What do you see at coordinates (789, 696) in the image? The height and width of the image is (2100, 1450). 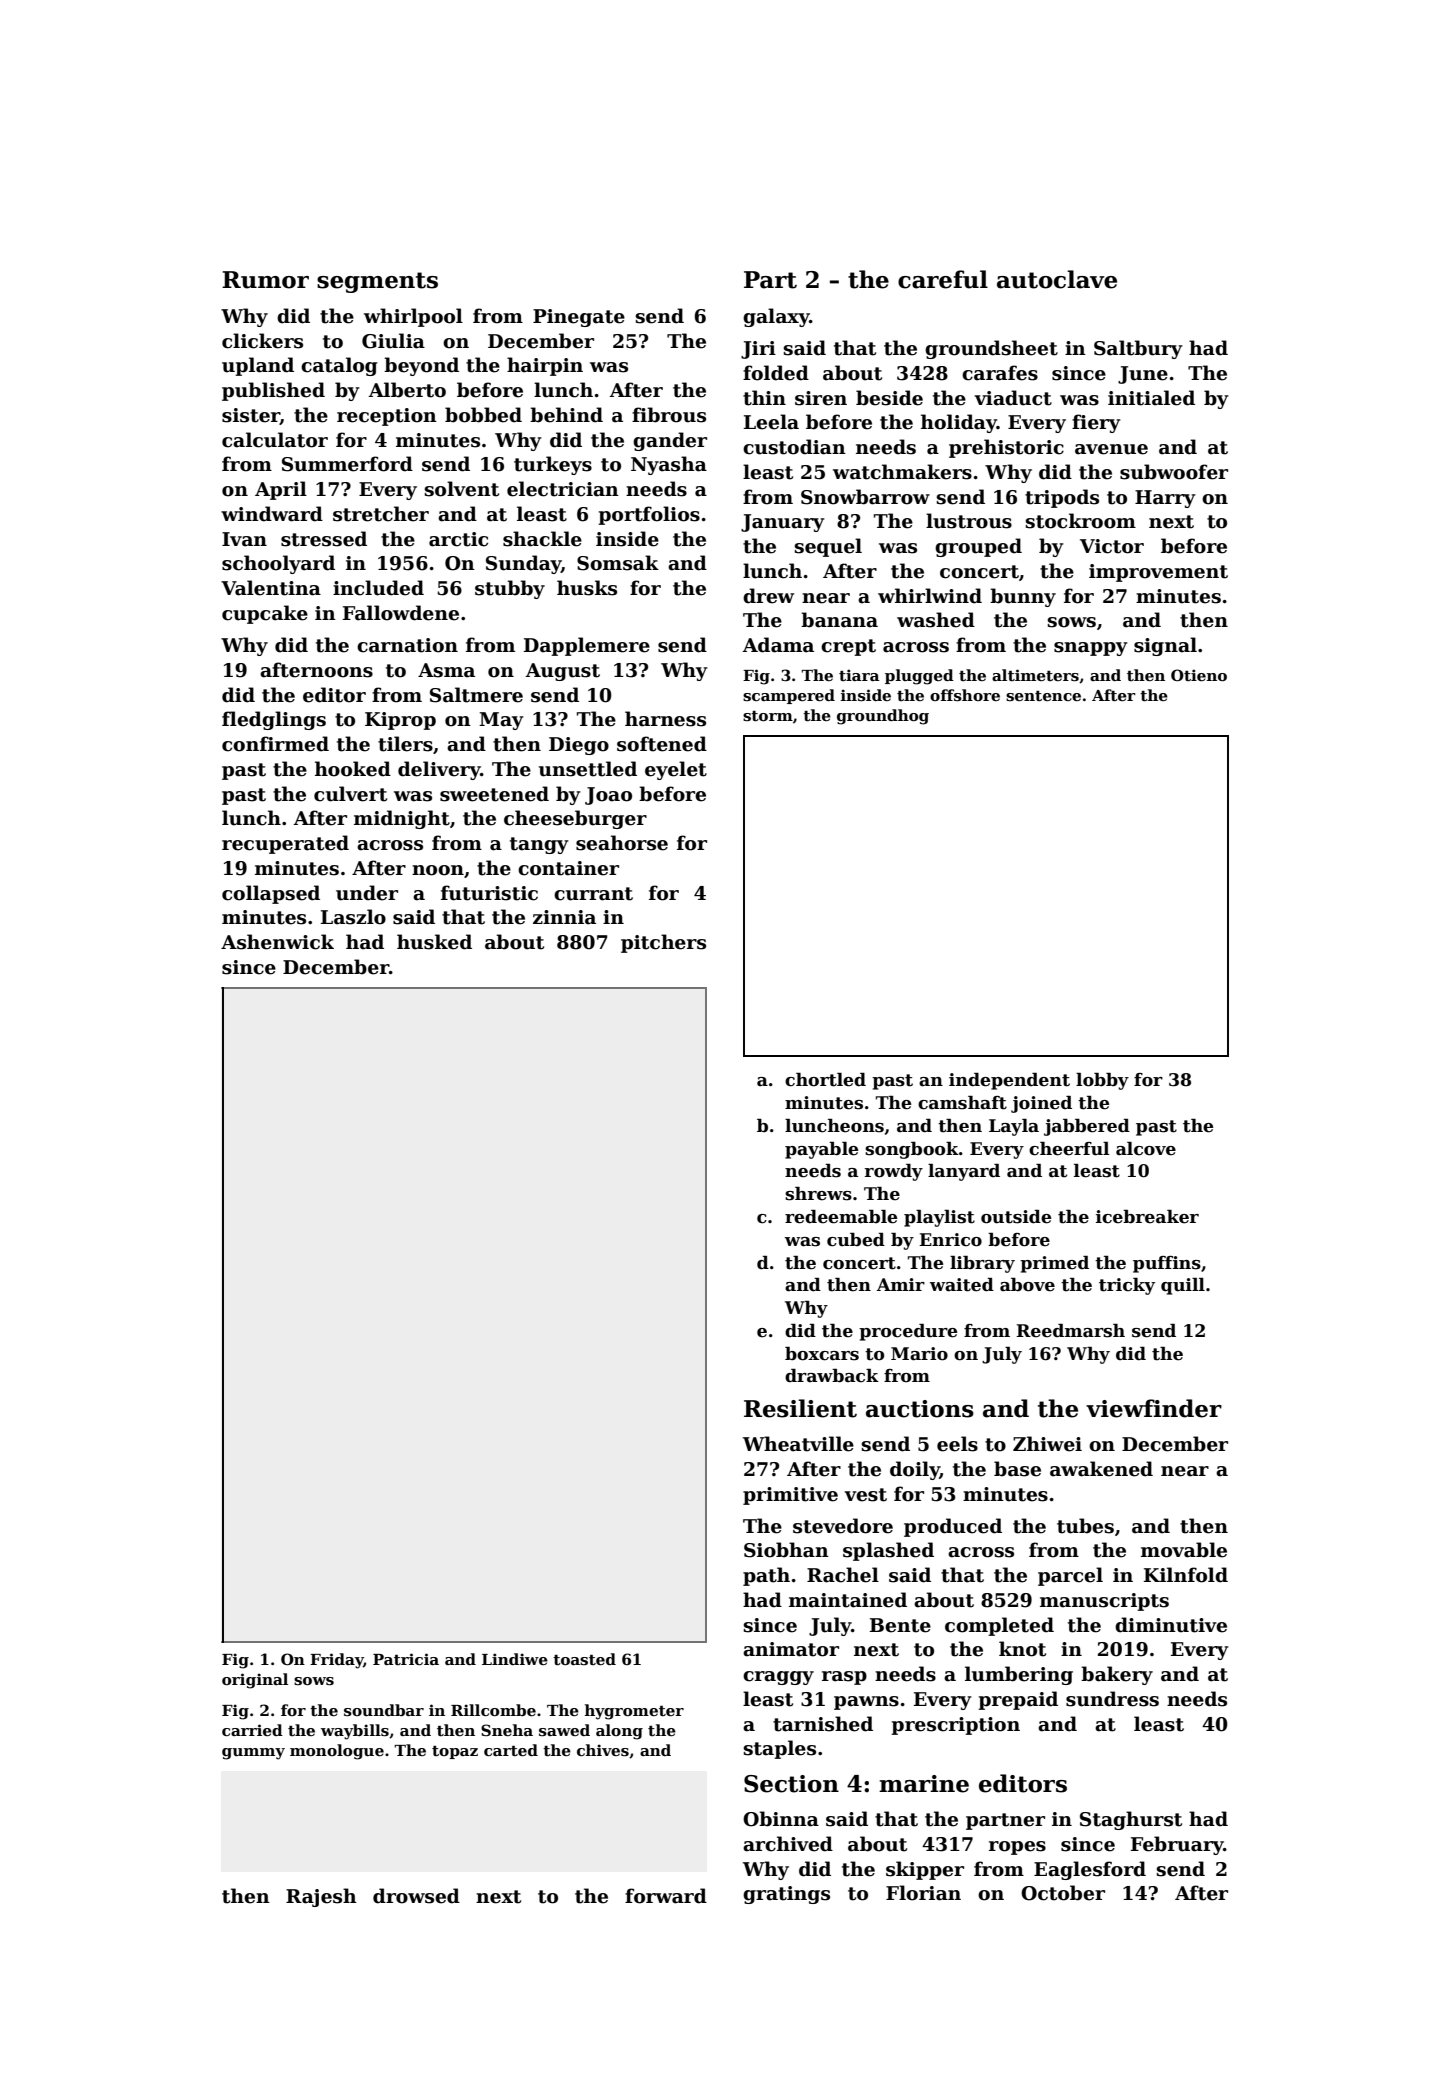 I see `scampered` at bounding box center [789, 696].
